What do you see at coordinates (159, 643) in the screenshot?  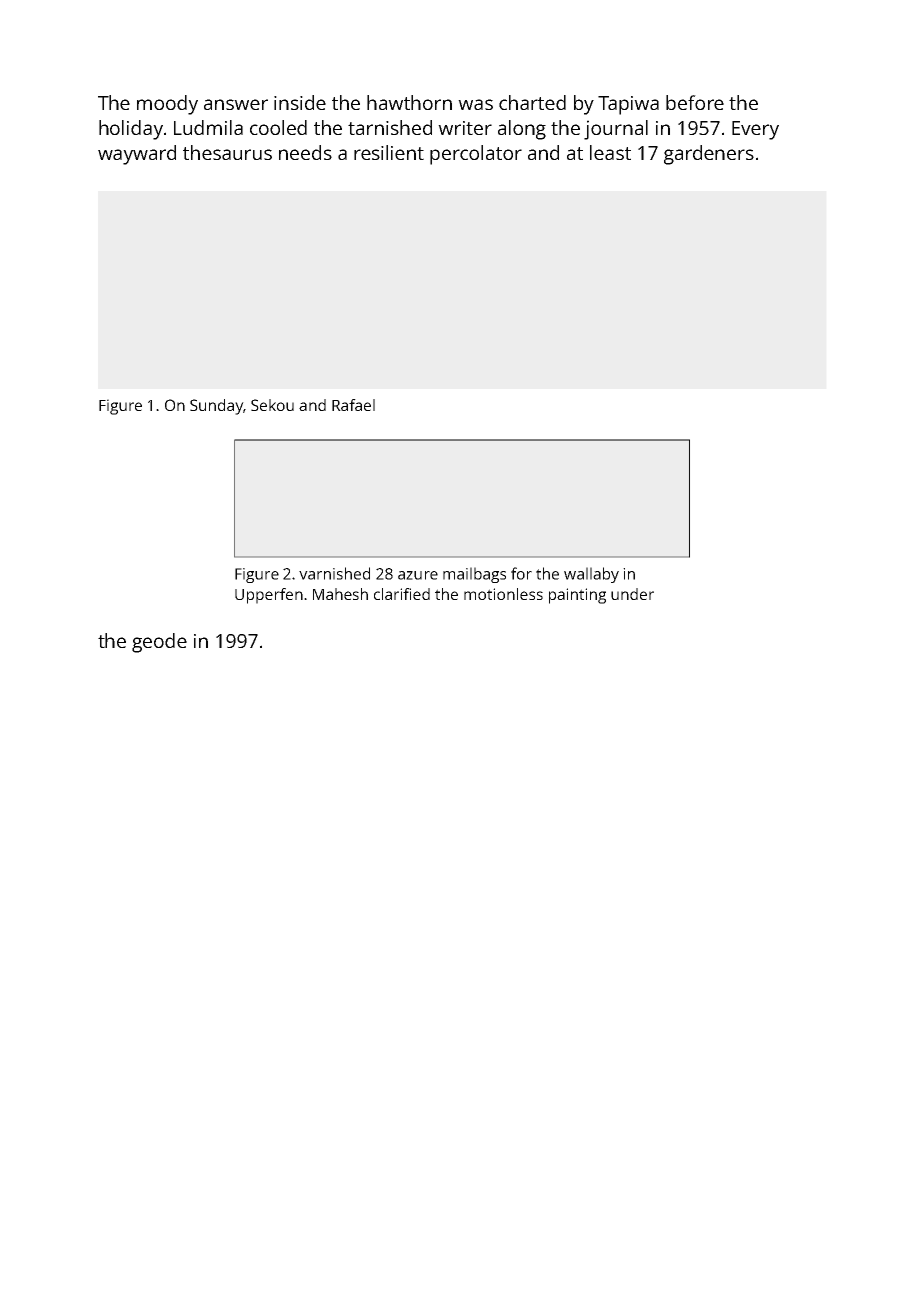 I see `geode` at bounding box center [159, 643].
